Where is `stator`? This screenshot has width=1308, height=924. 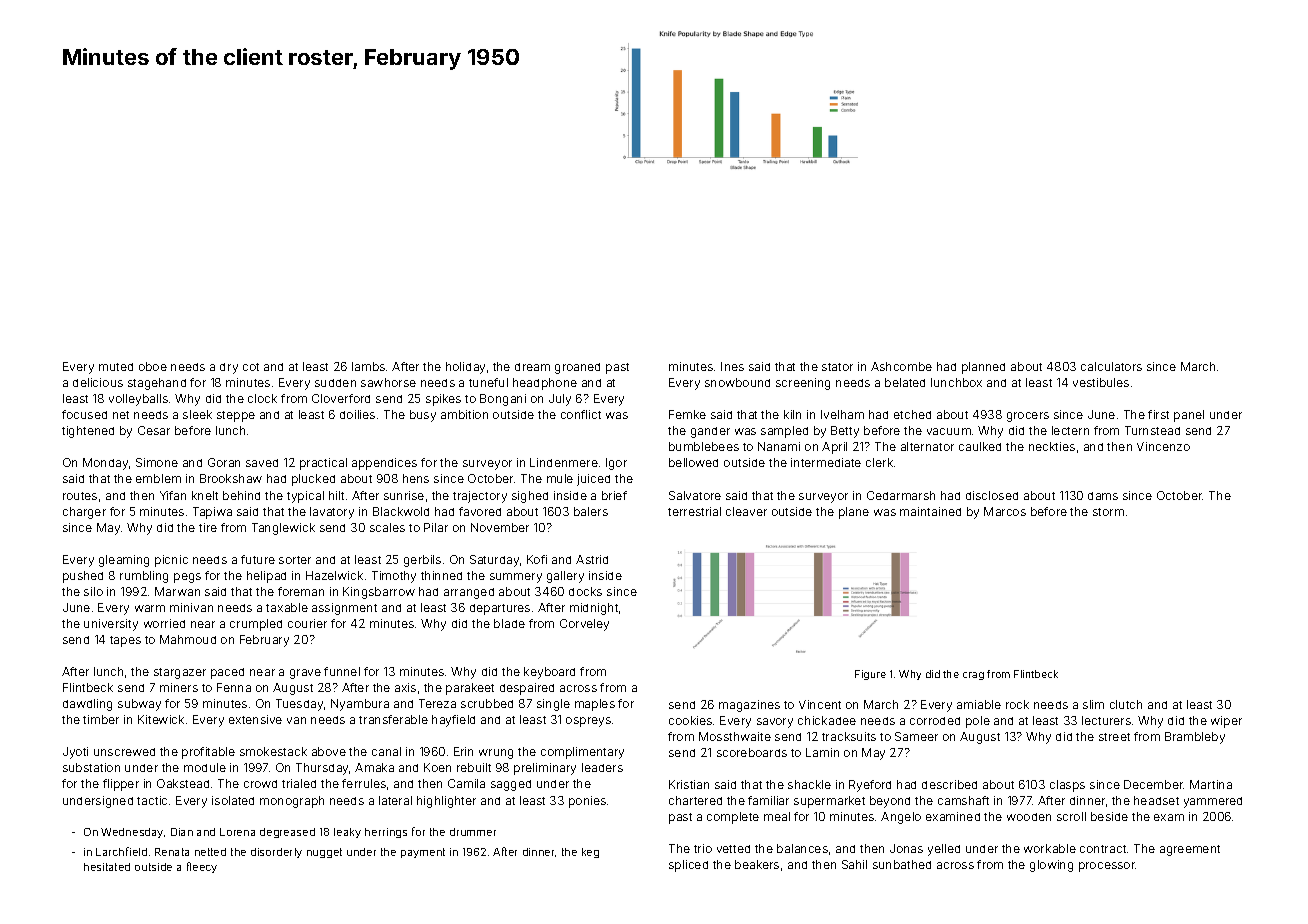 stator is located at coordinates (837, 367).
